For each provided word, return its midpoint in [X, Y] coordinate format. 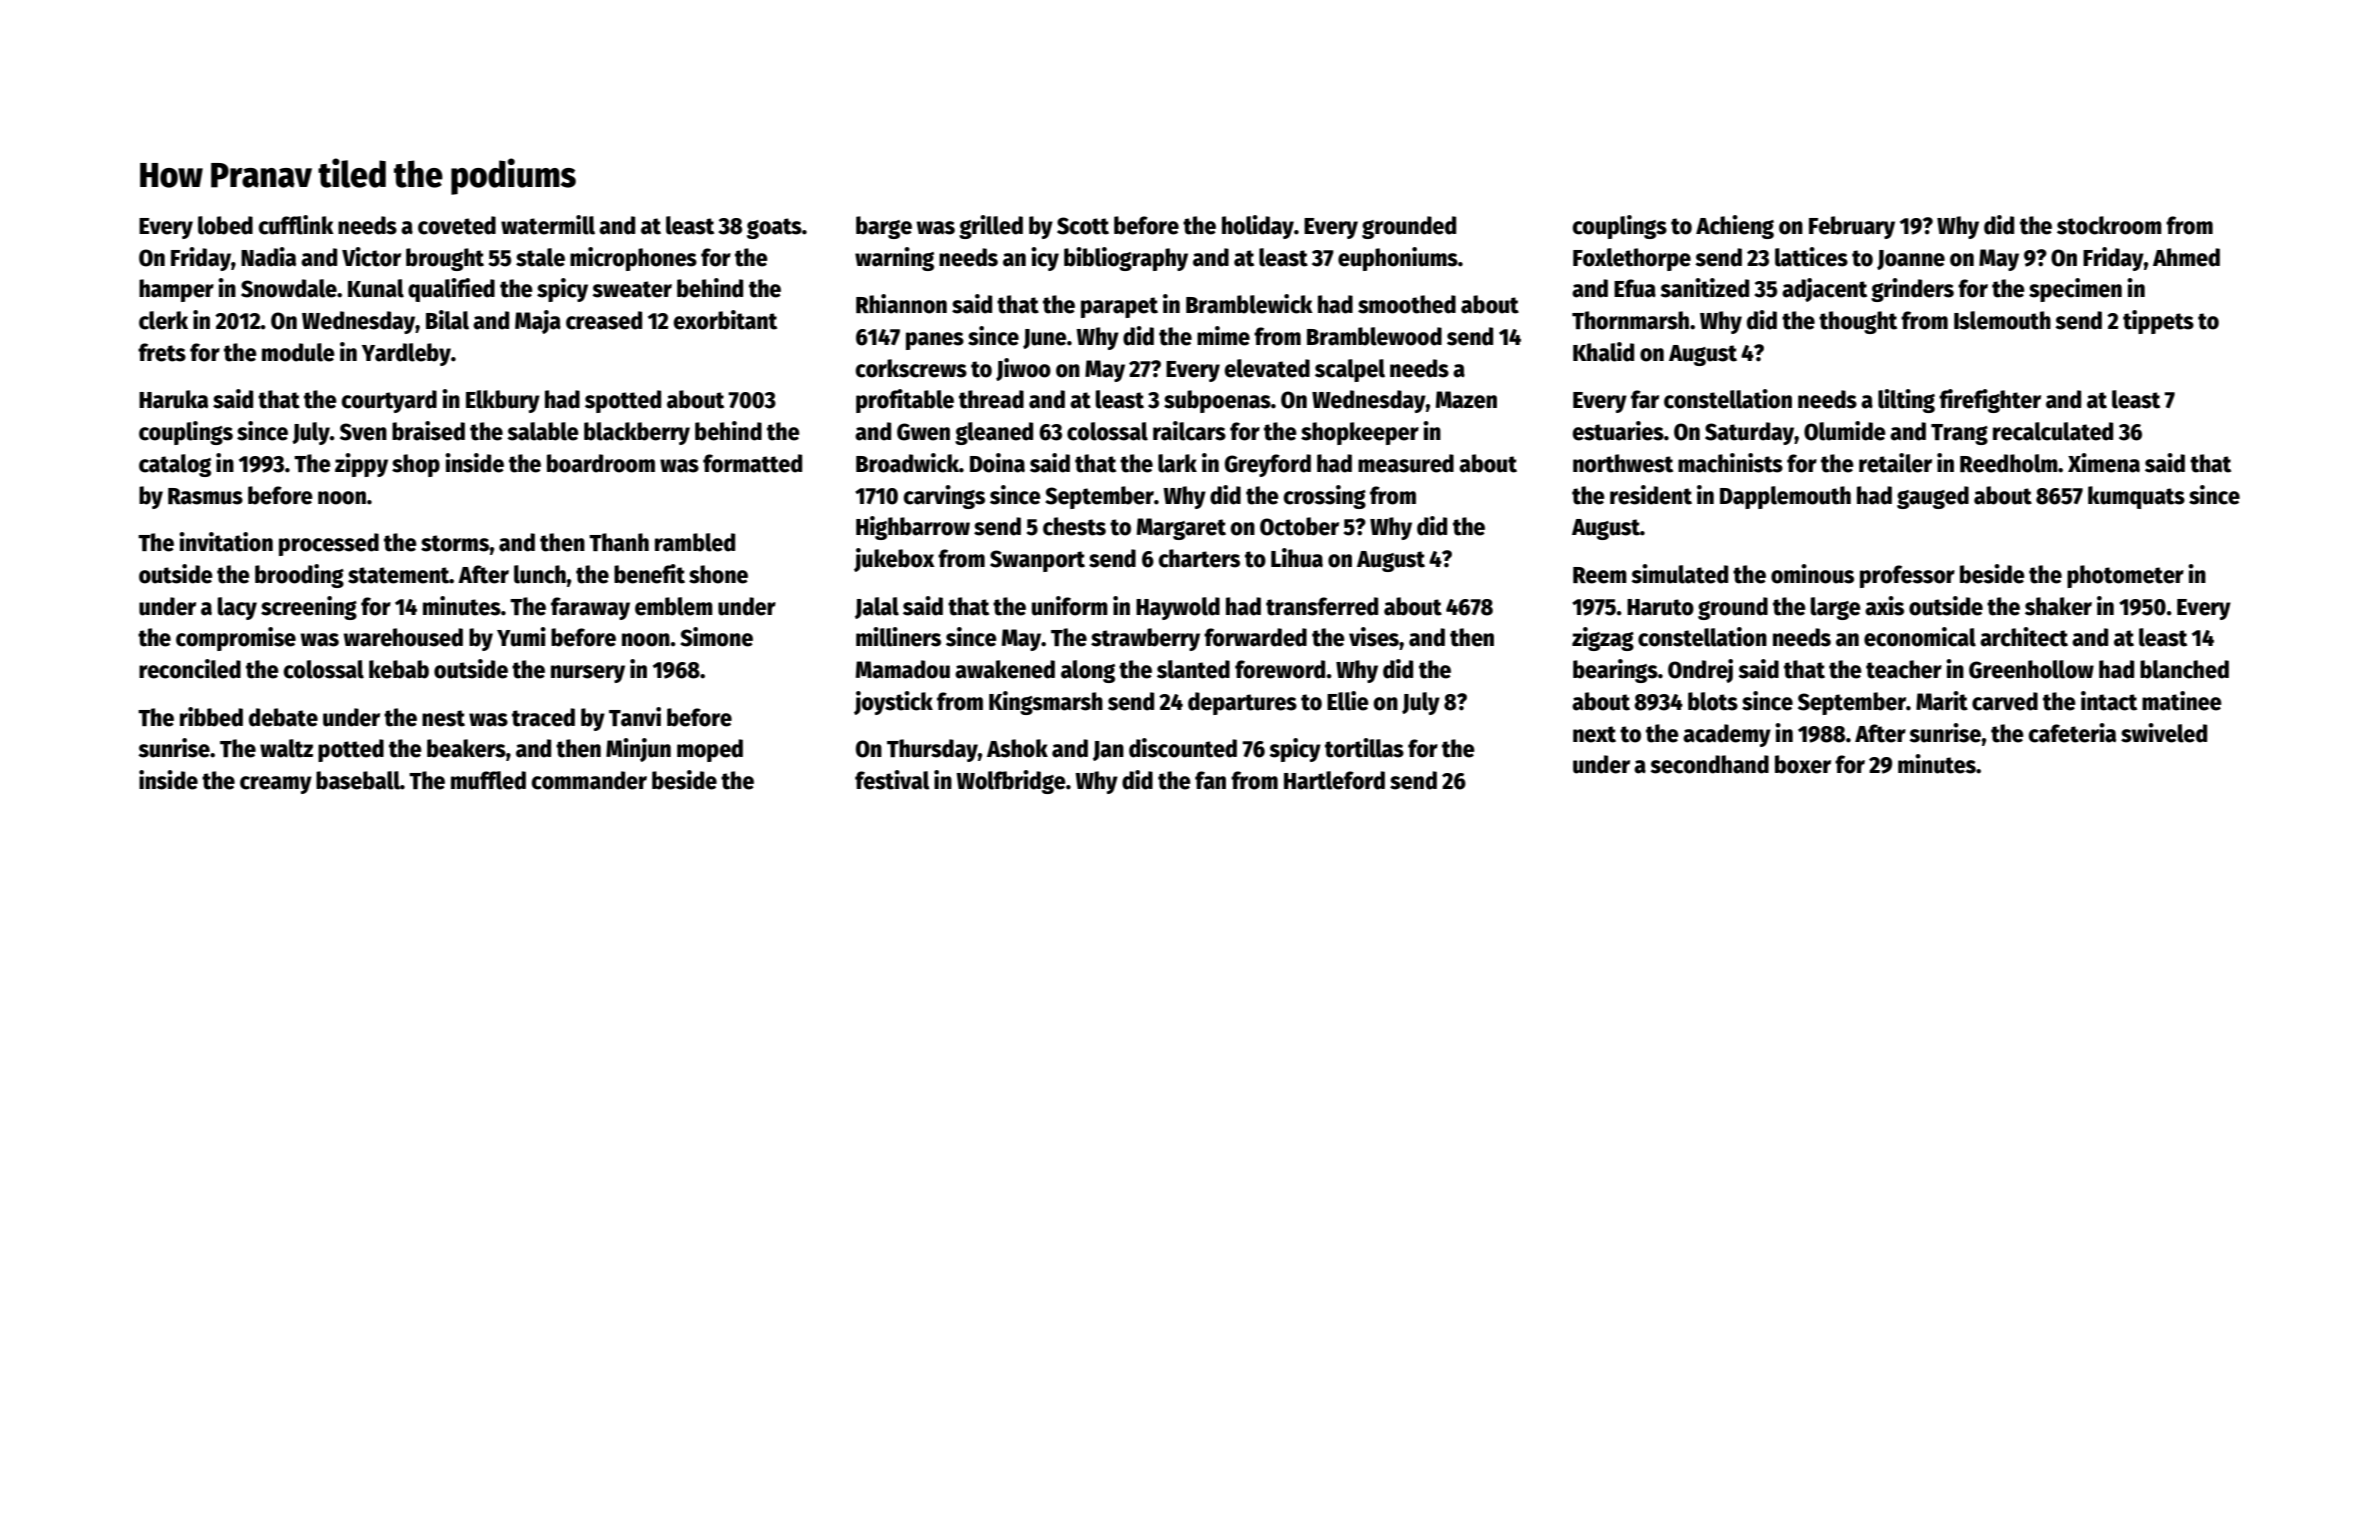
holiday [1258, 227]
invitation [226, 542]
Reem [1600, 575]
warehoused [403, 637]
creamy [276, 785]
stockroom [2109, 225]
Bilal [447, 320]
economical [1920, 637]
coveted [457, 225]
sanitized [1704, 288]
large [1836, 608]
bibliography [1126, 259]
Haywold [1178, 608]
